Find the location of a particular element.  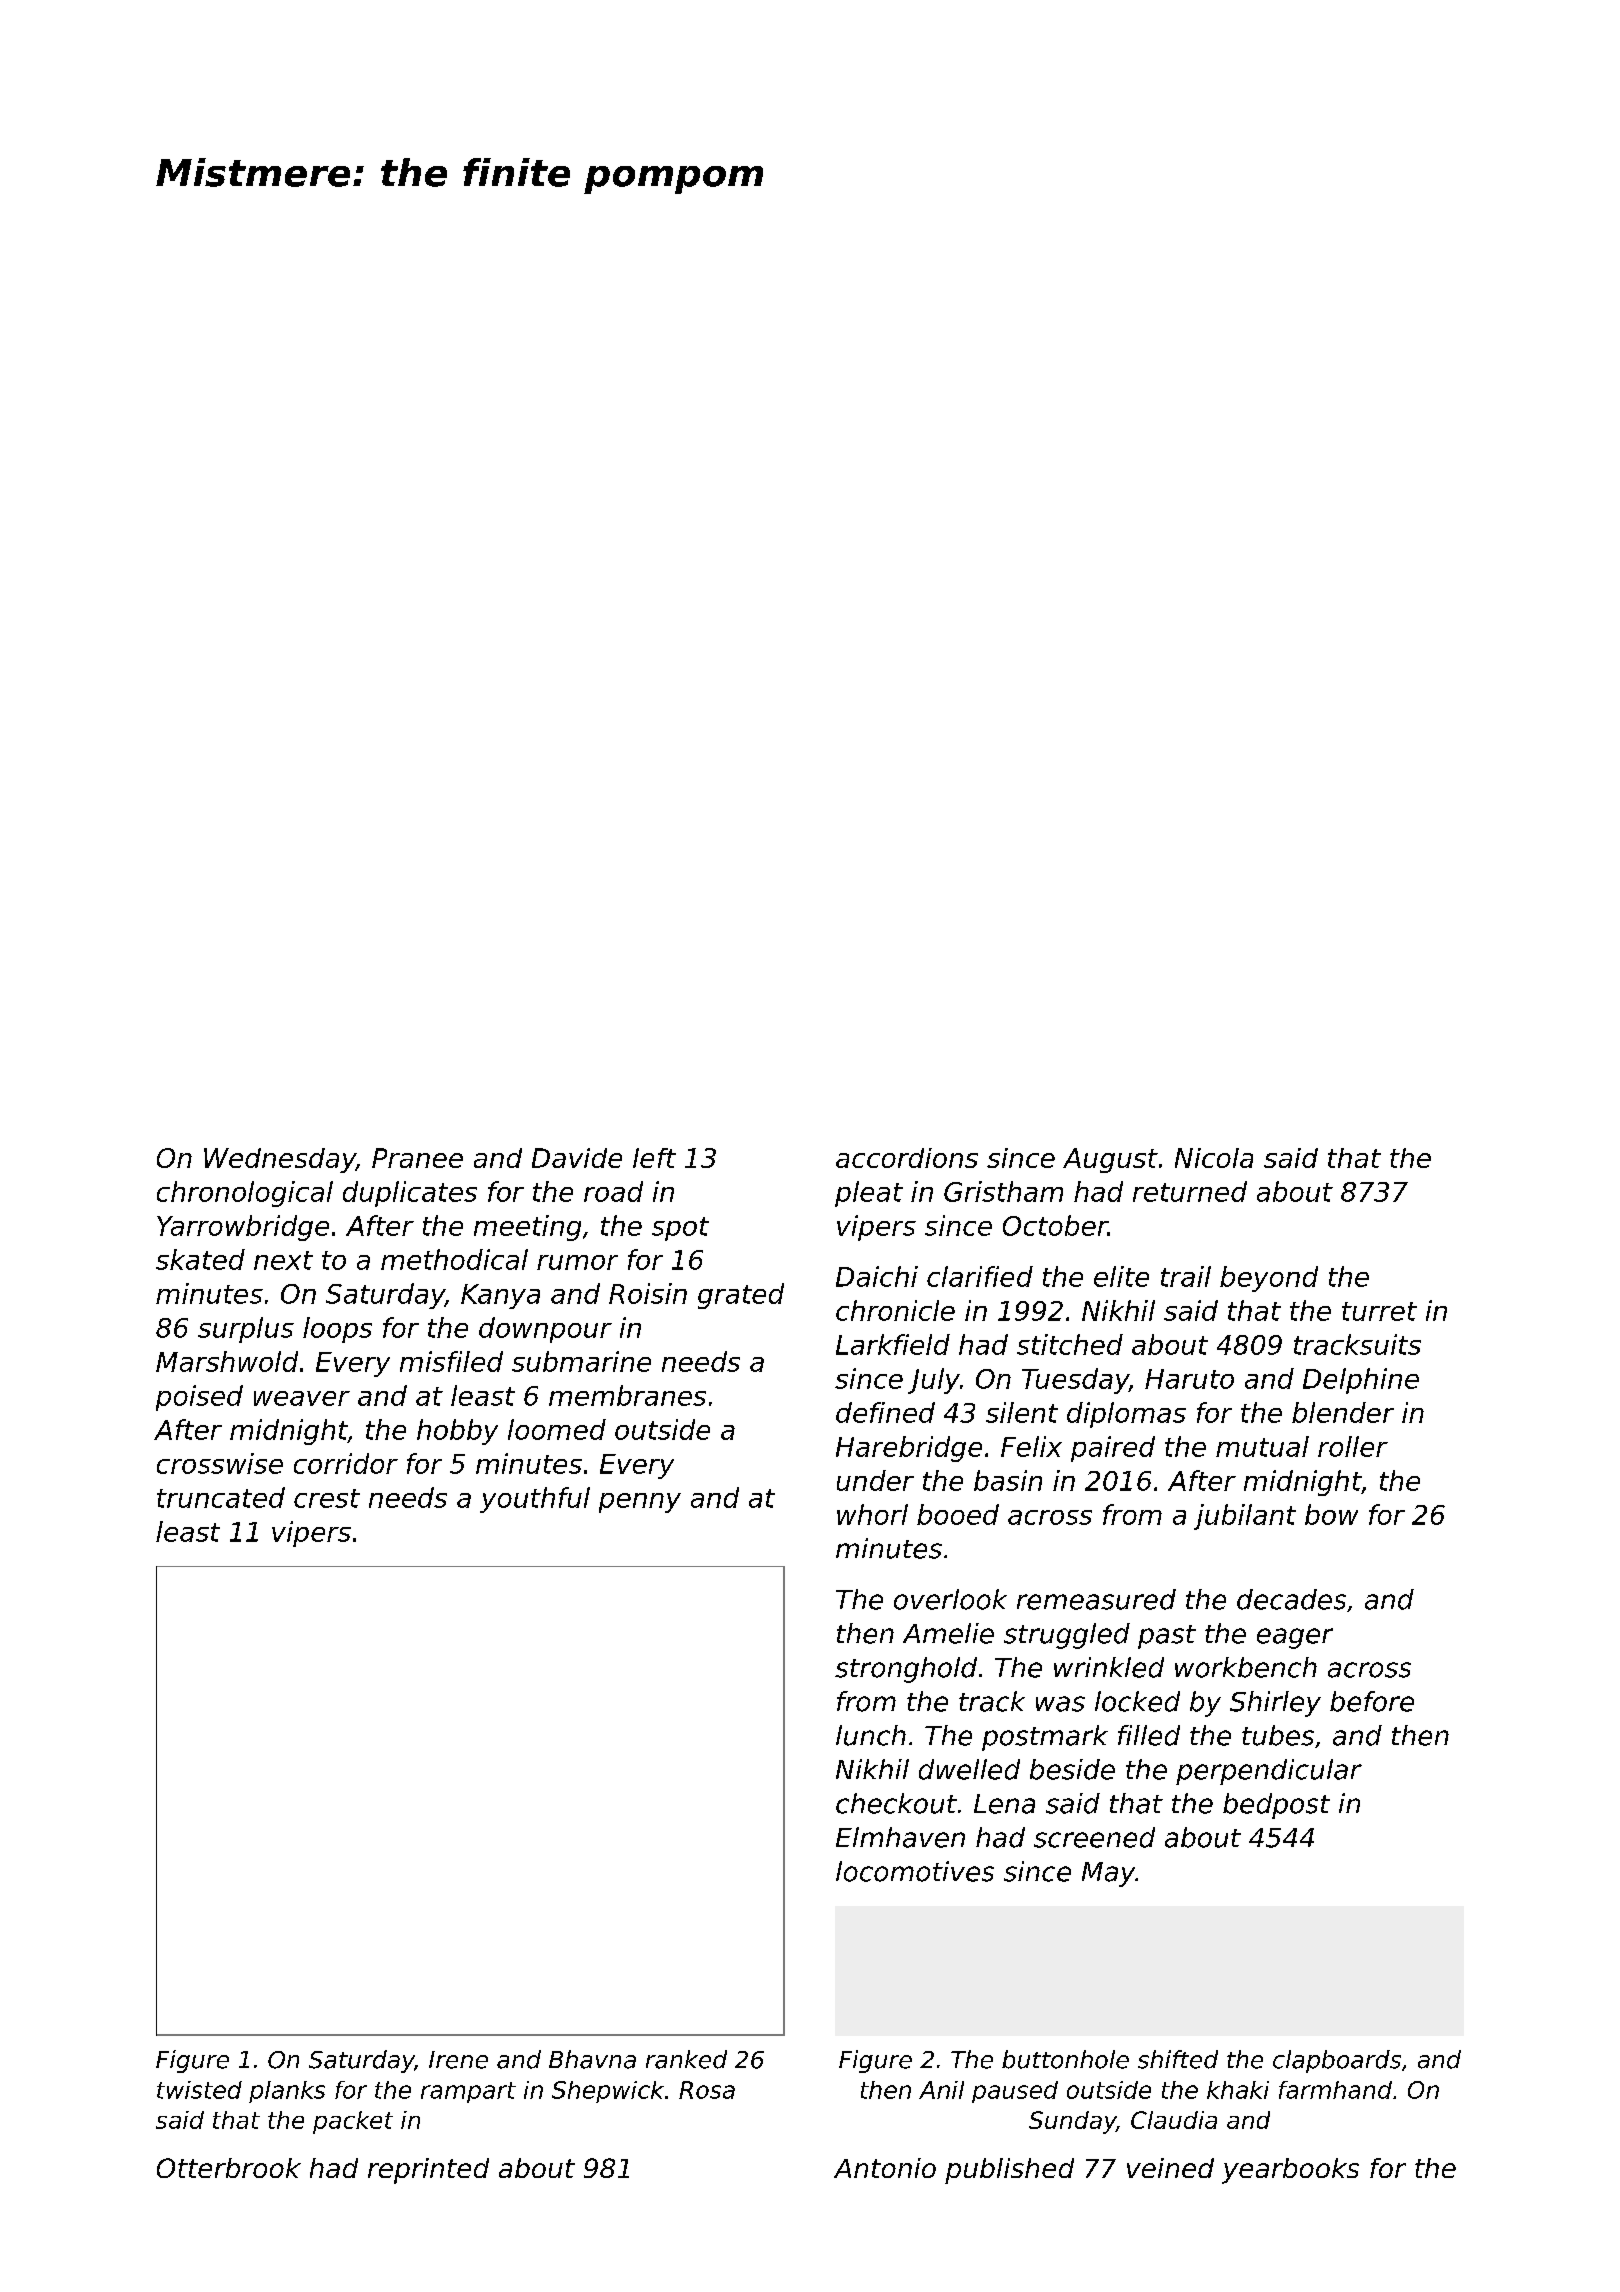

Nicola is located at coordinates (1214, 1158).
